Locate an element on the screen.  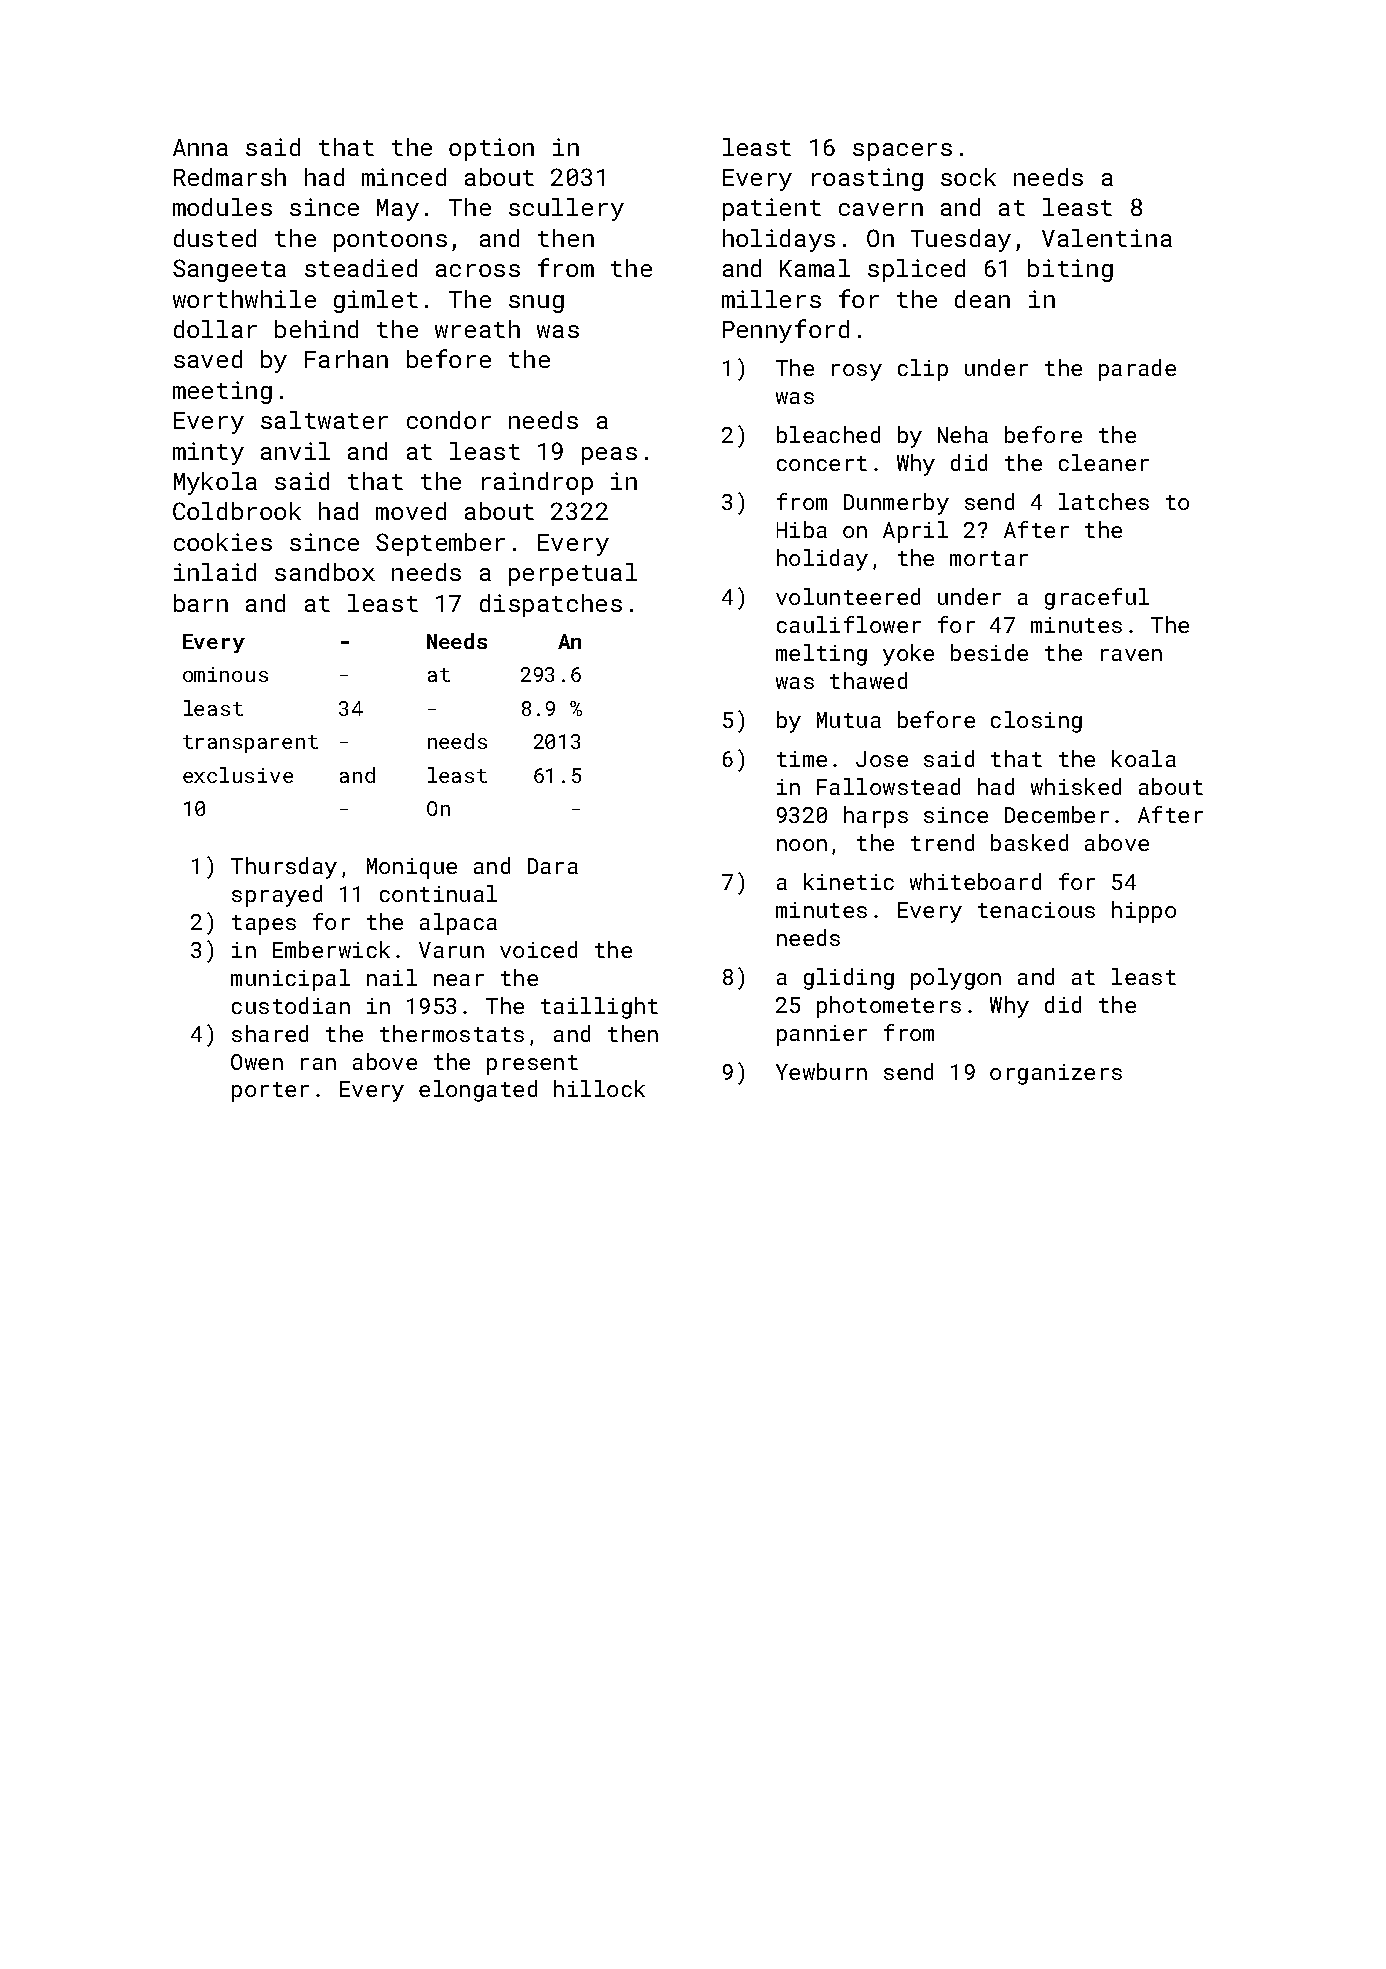
transparent is located at coordinates (250, 744).
